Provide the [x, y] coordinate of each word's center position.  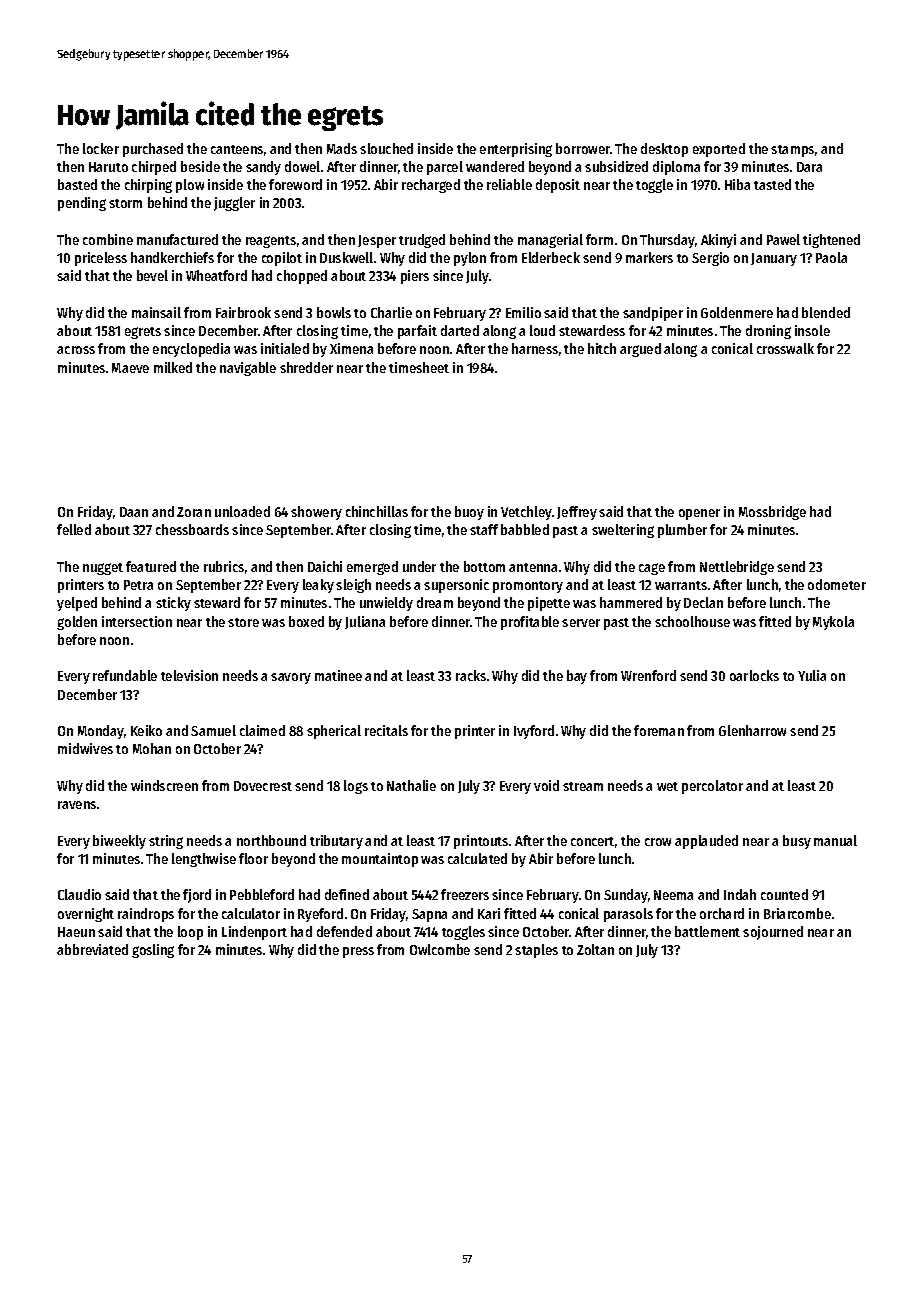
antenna [533, 567]
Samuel [213, 730]
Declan [703, 602]
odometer [837, 584]
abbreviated [92, 949]
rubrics [224, 566]
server [581, 623]
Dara [809, 167]
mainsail [156, 312]
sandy [263, 168]
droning [768, 332]
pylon [470, 259]
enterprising [516, 150]
